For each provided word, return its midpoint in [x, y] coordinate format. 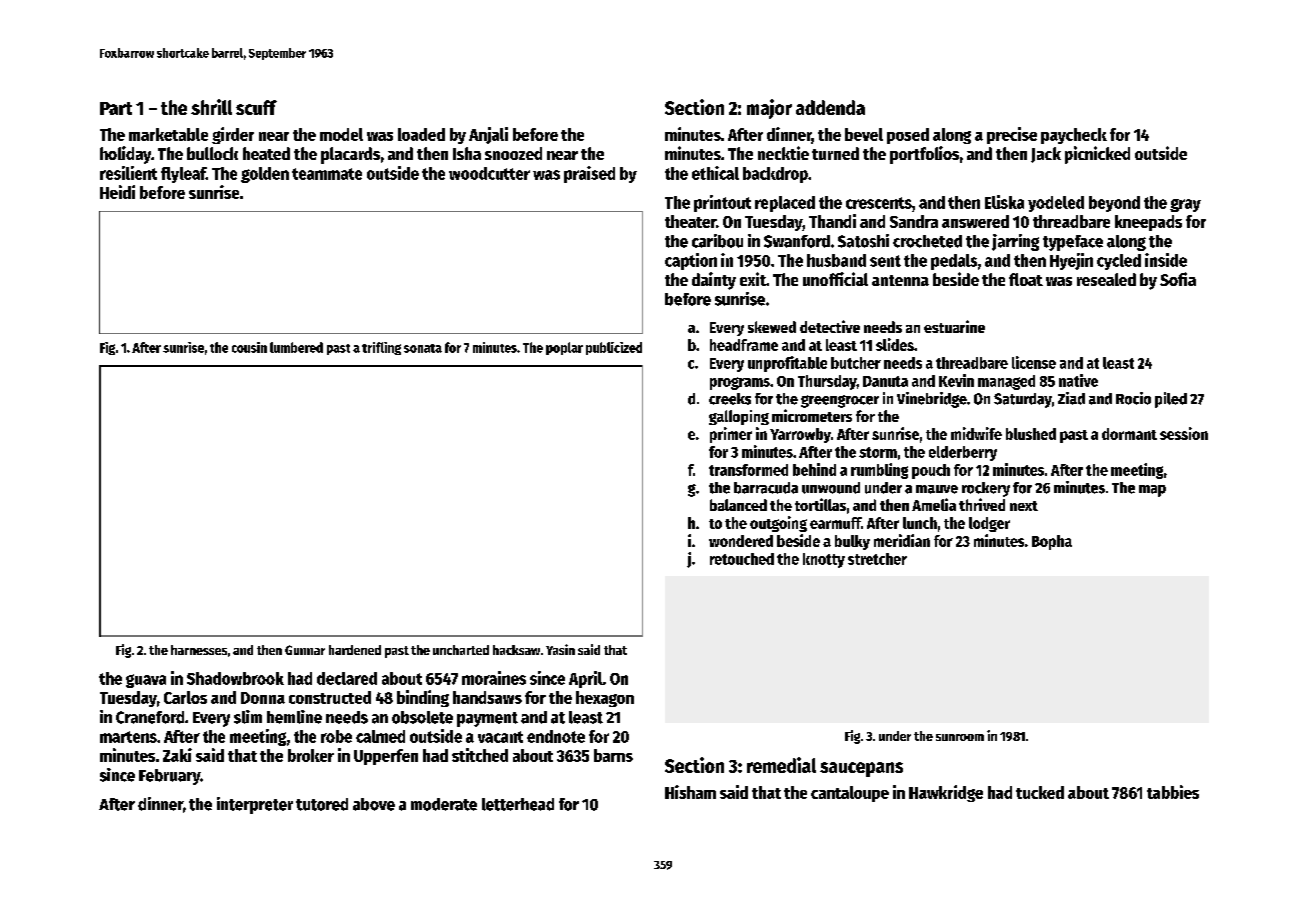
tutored [322, 804]
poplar [564, 348]
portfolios [924, 155]
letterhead [518, 804]
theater [690, 221]
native [1078, 380]
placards [350, 155]
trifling [381, 348]
